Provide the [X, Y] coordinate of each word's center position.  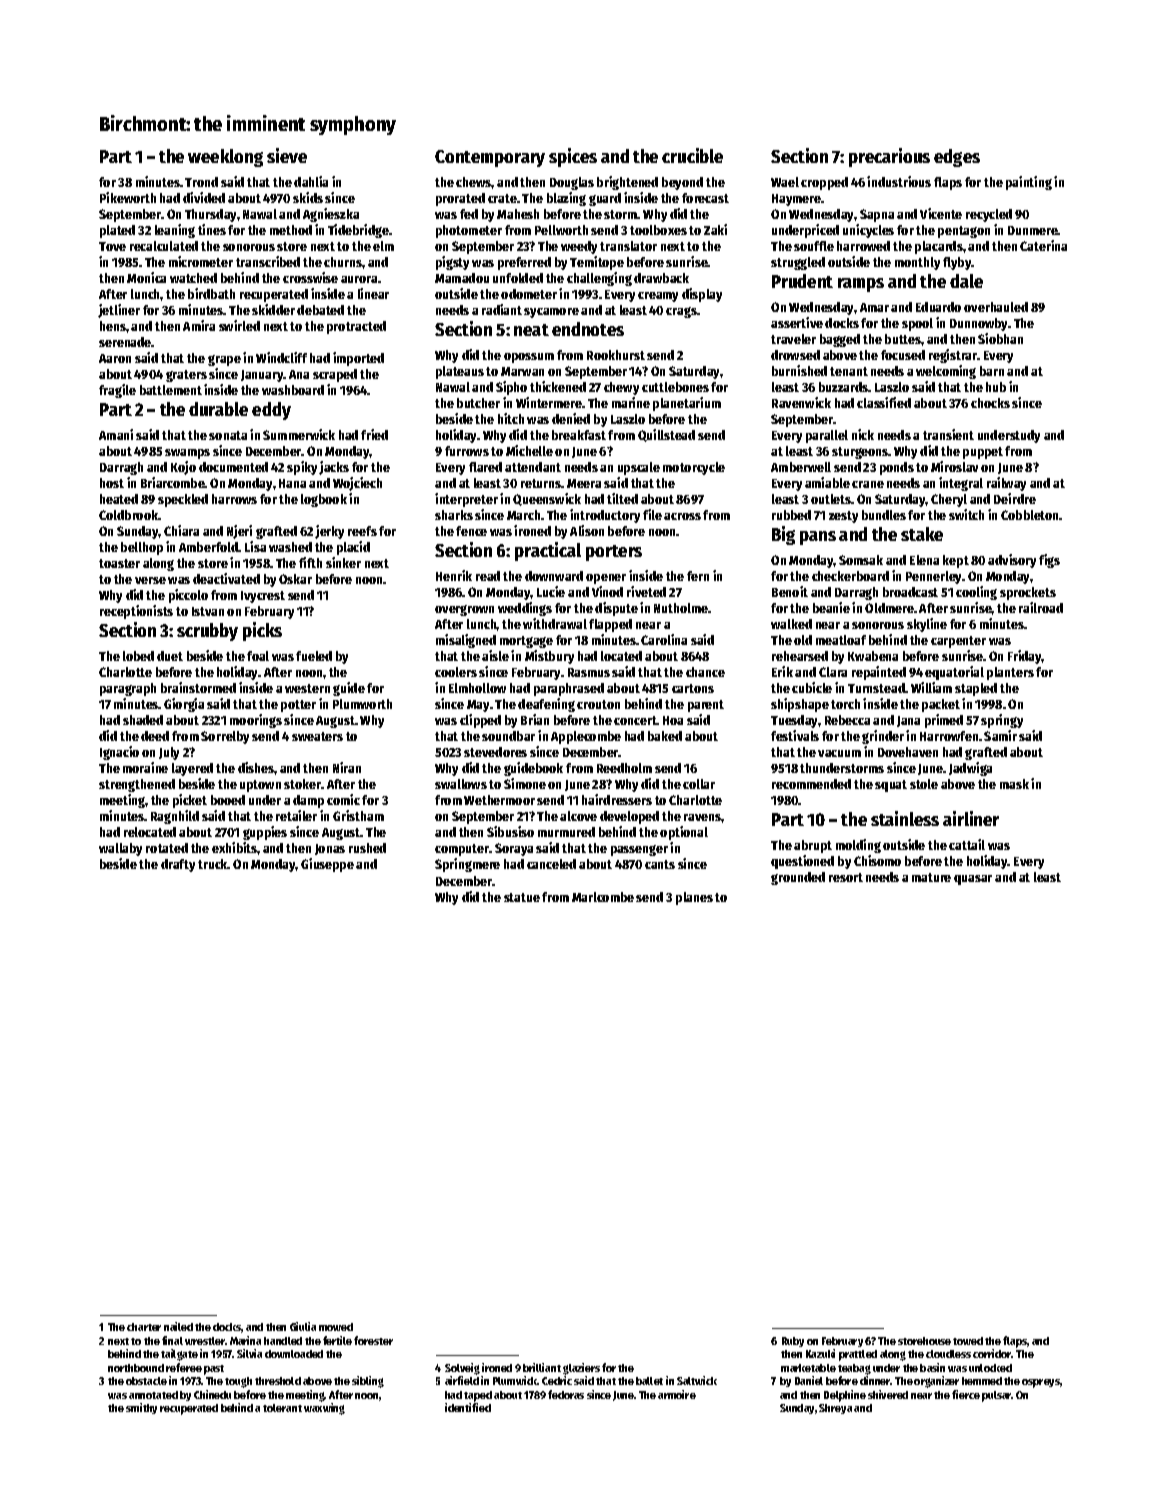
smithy [141, 1408]
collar [699, 784]
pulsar [997, 1396]
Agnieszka [331, 215]
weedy [579, 247]
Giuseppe [327, 865]
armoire [677, 1394]
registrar [953, 356]
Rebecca [847, 720]
